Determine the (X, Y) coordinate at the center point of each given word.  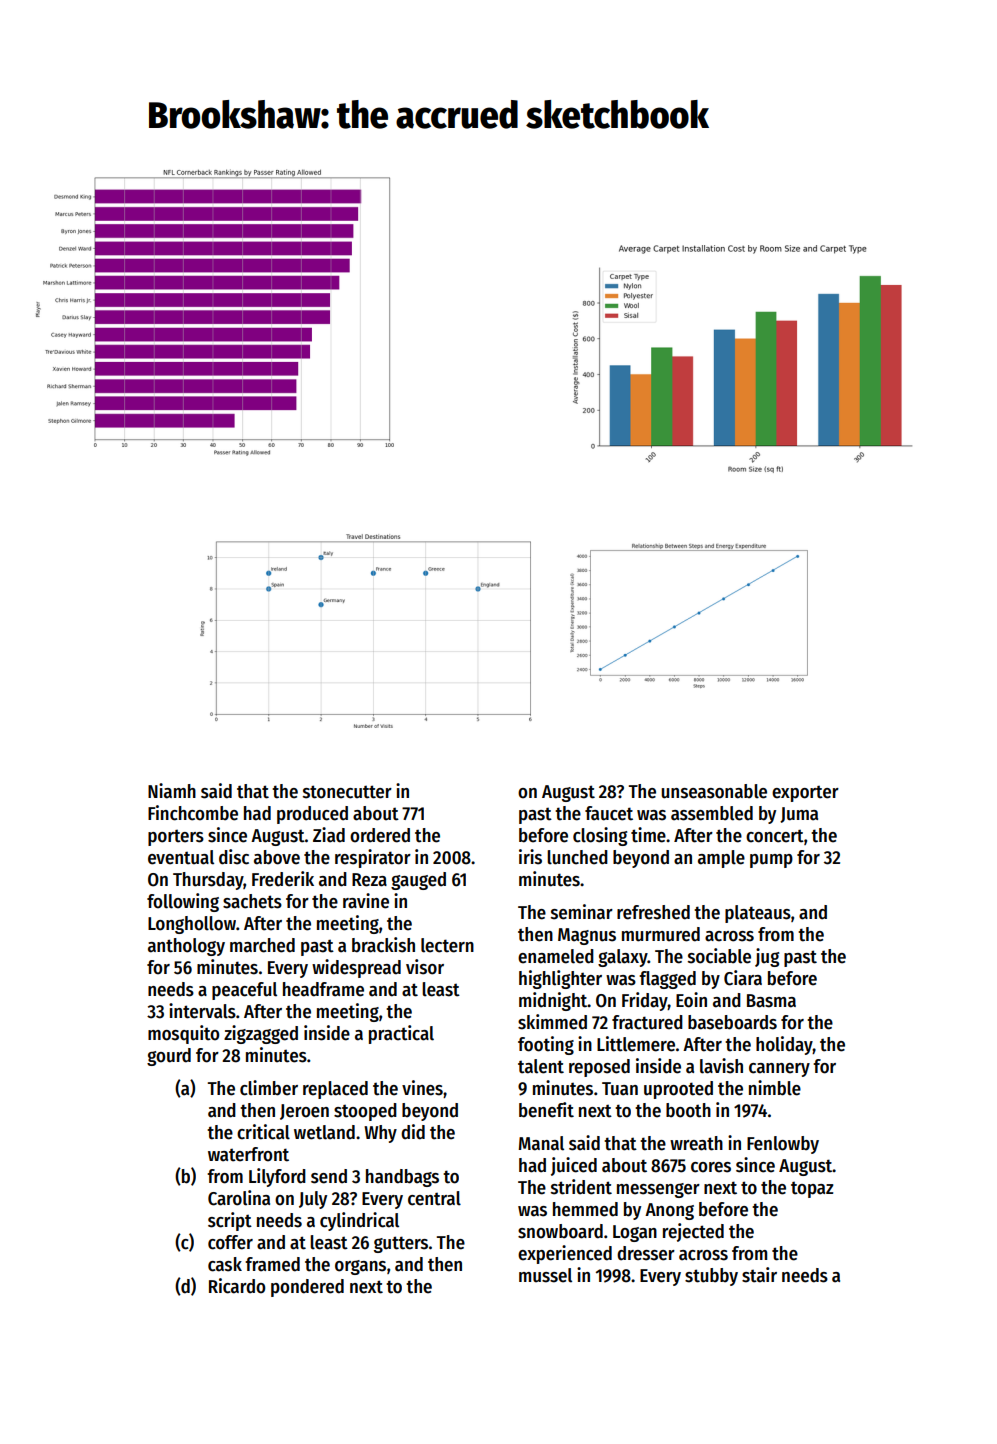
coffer (230, 1242)
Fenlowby (783, 1145)
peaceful (244, 991)
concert (775, 836)
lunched (577, 857)
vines (422, 1088)
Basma (771, 1001)
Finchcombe (193, 813)
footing (546, 1045)
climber (269, 1088)
